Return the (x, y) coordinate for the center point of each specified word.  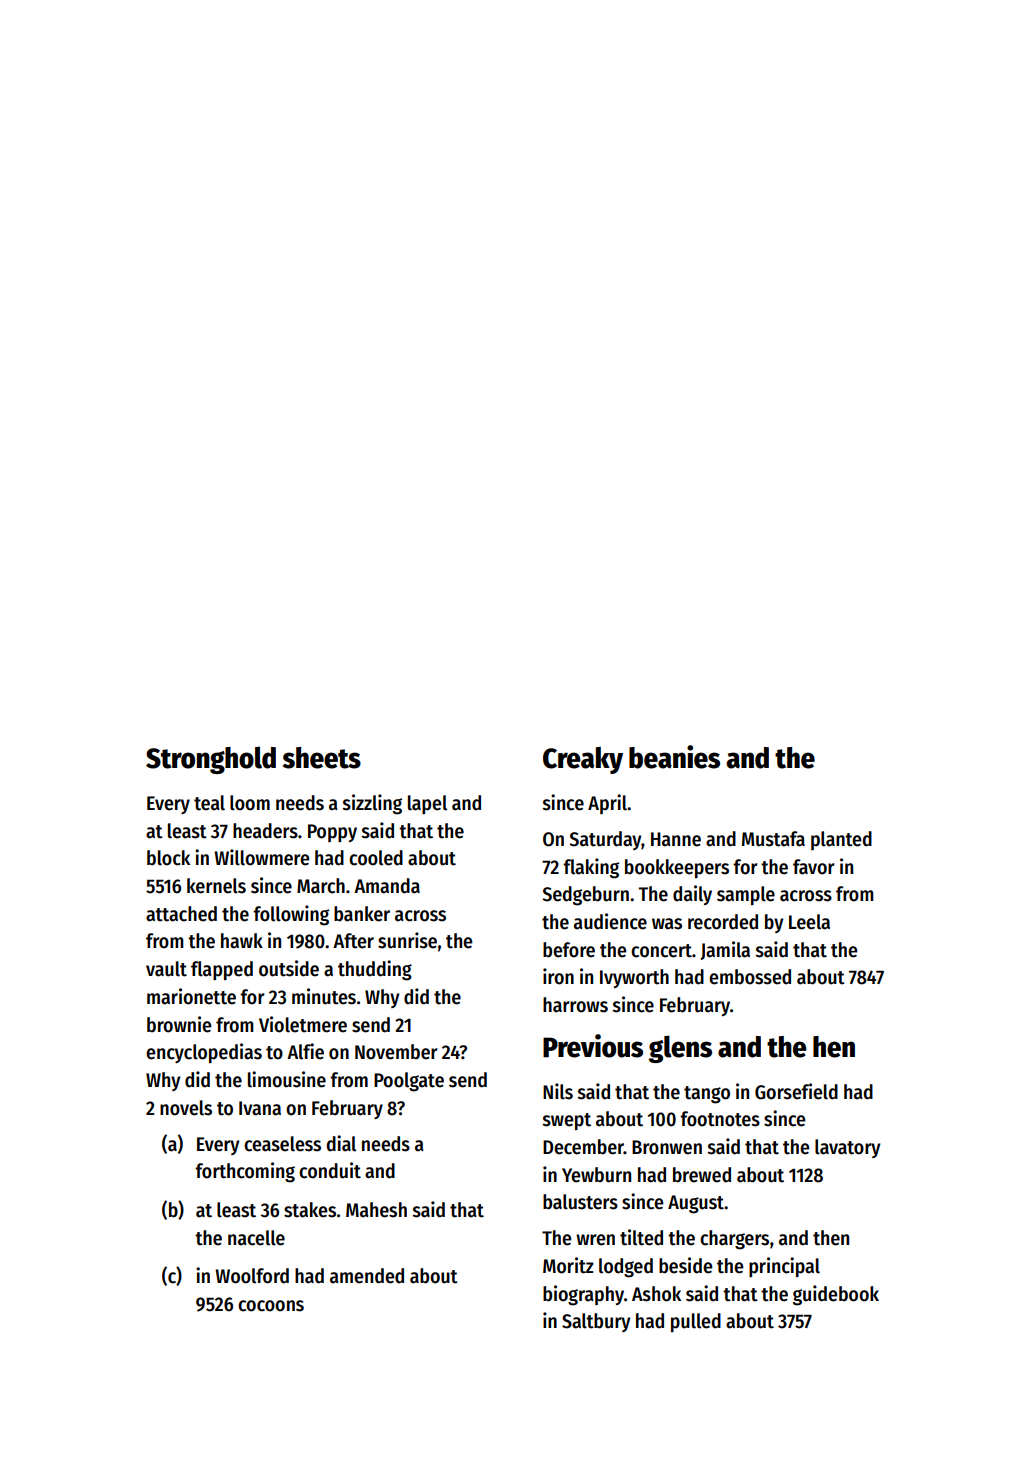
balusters (580, 1202)
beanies (674, 757)
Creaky (583, 760)
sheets (322, 758)
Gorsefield (796, 1091)
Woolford (252, 1276)
